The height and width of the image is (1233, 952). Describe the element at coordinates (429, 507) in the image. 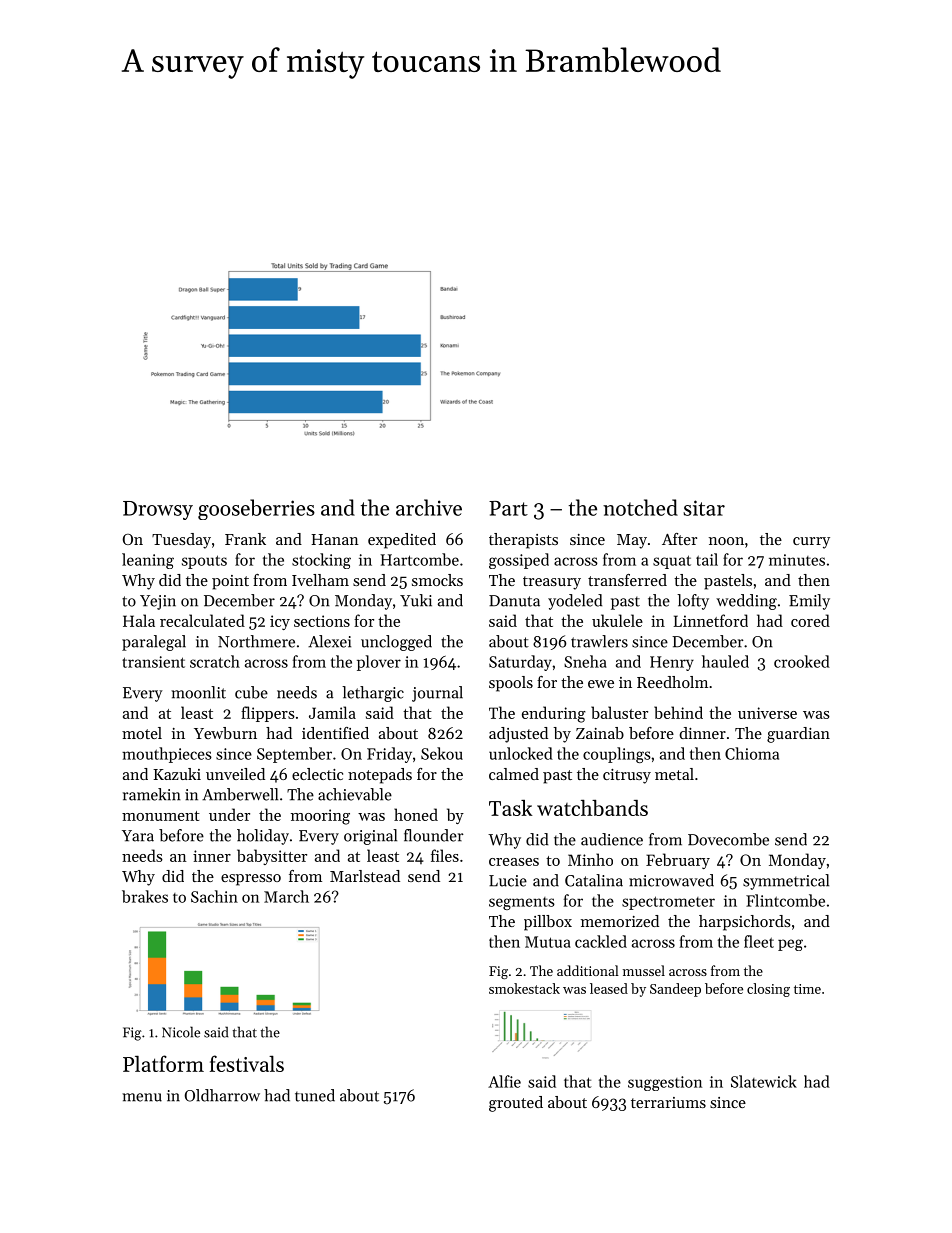

I see `archive` at that location.
